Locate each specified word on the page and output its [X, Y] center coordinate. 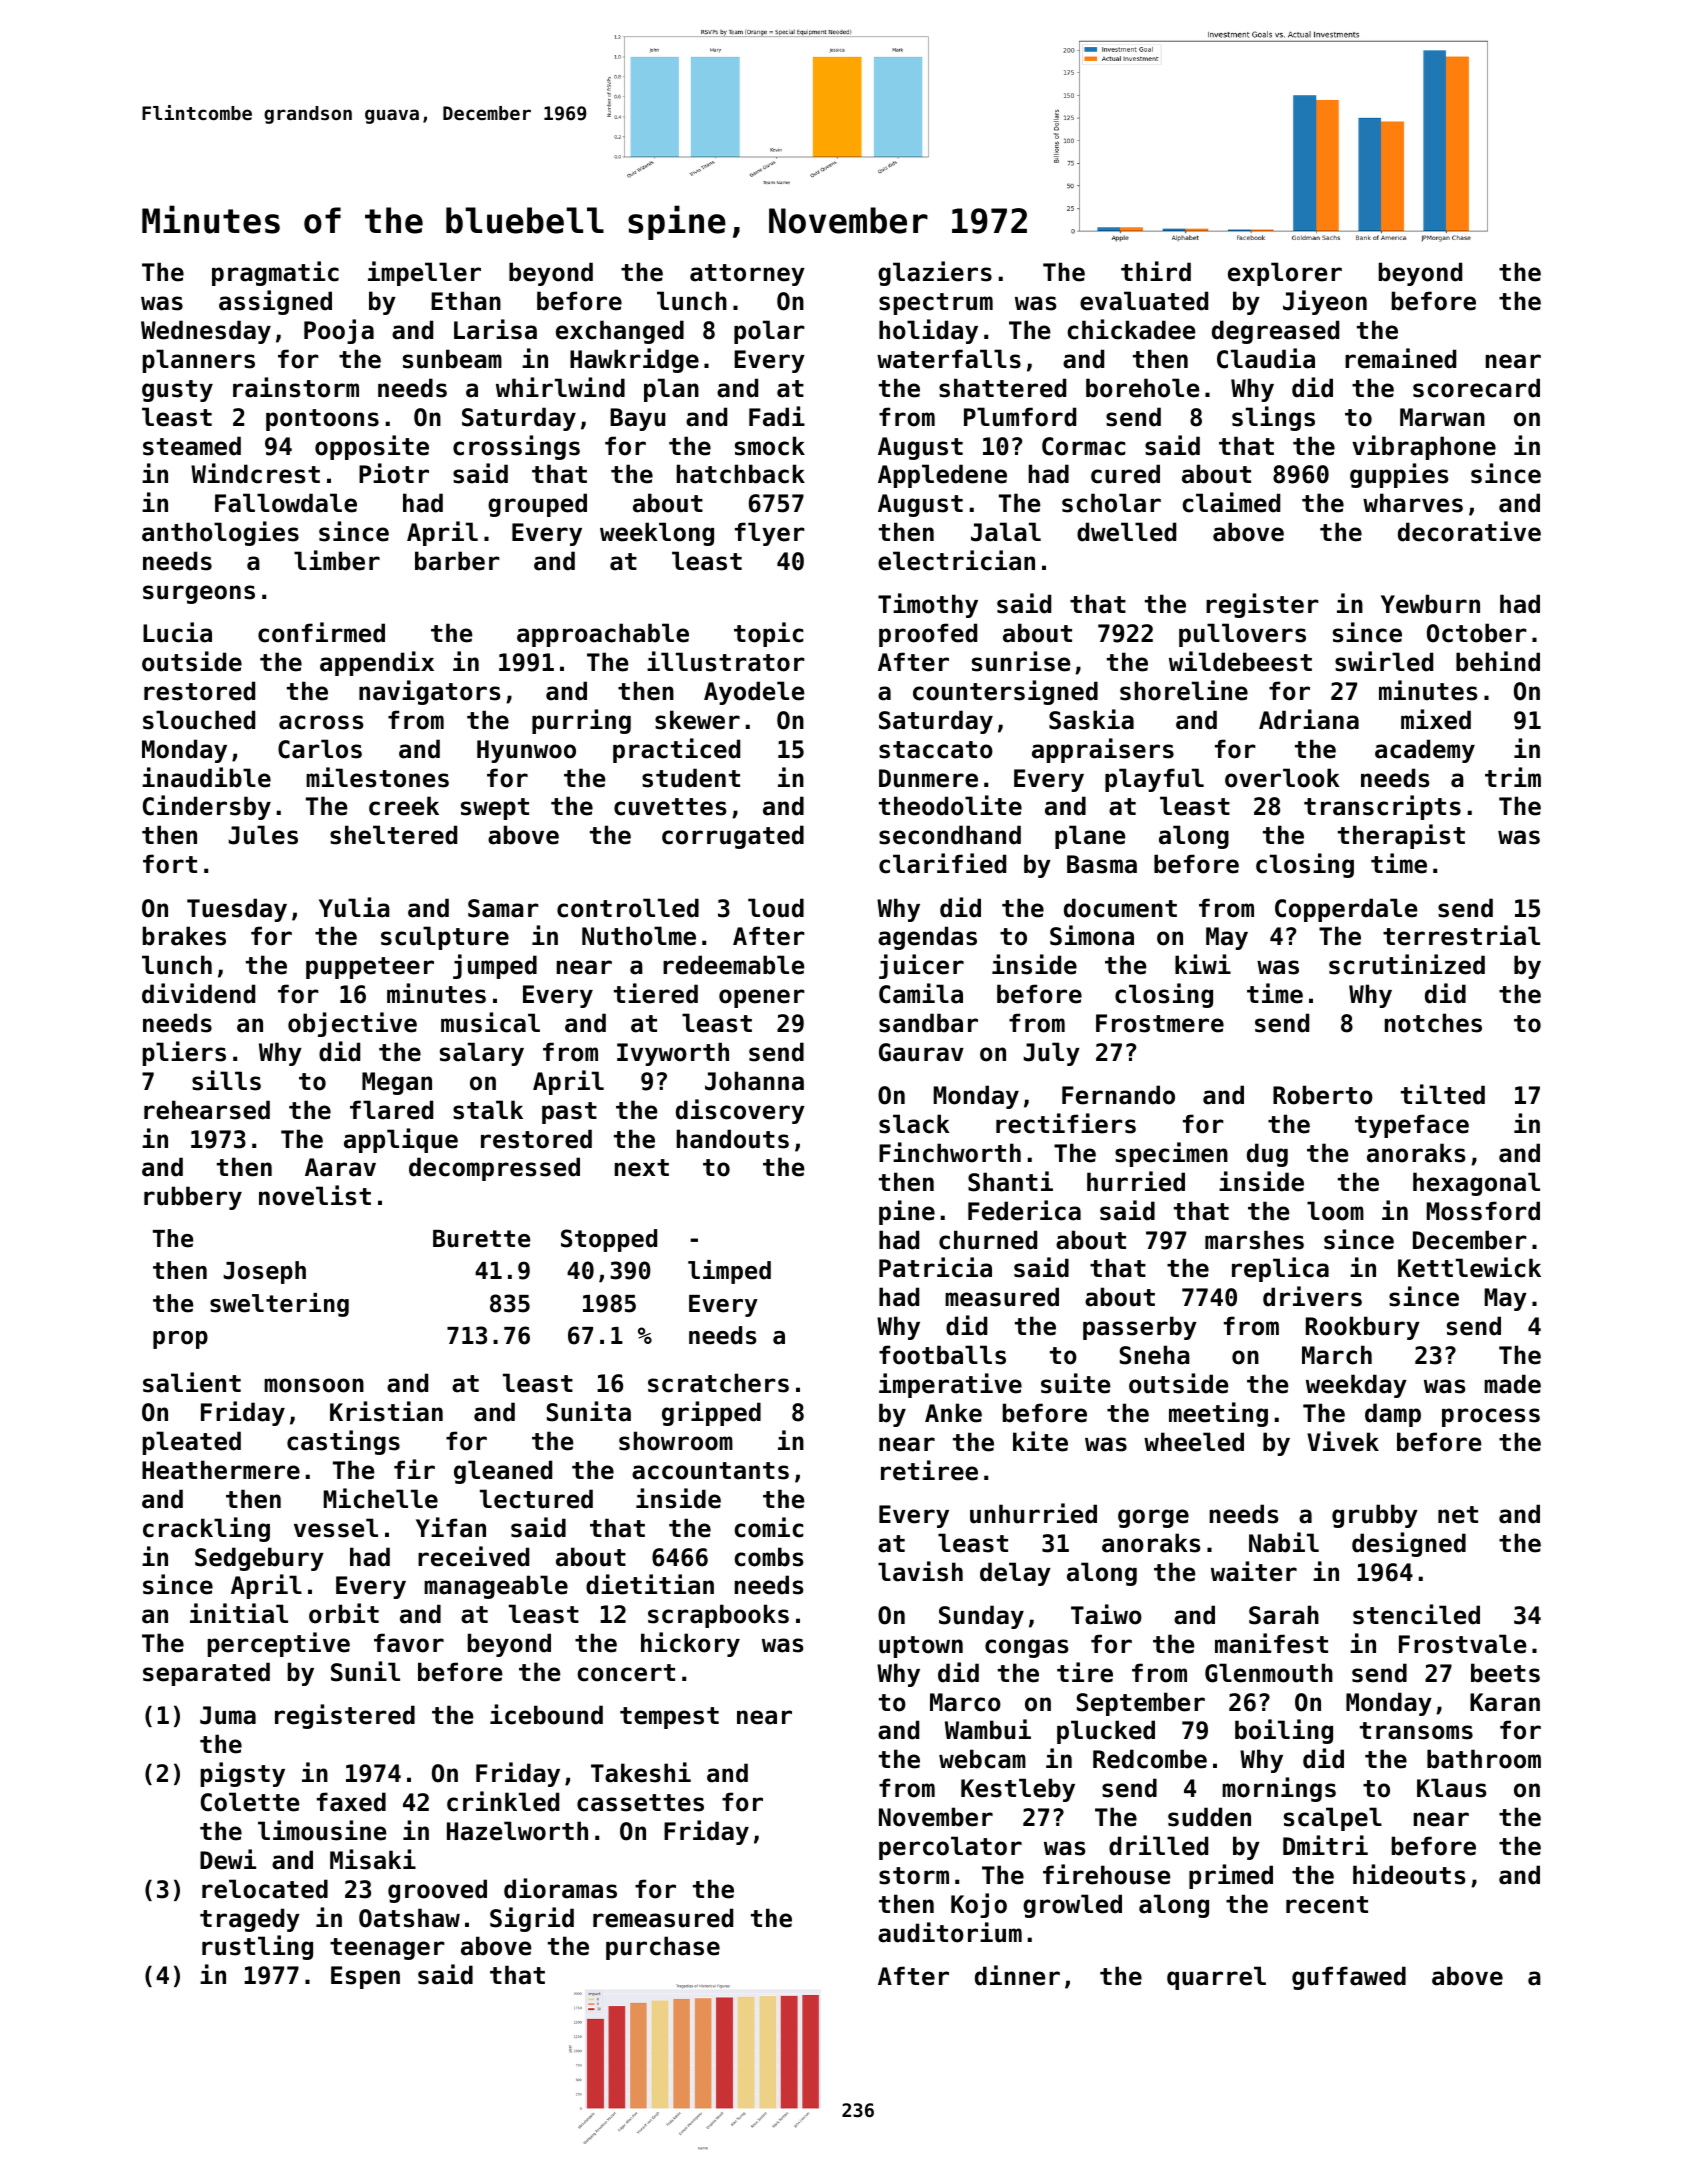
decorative [1469, 531]
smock [770, 446]
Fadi [777, 416]
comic [768, 1527]
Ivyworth [673, 1054]
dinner [1017, 1975]
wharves [1413, 503]
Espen [365, 1977]
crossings [516, 447]
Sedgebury [259, 1559]
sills [226, 1080]
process [1491, 1417]
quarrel [1216, 1978]
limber [337, 560]
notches [1433, 1023]
